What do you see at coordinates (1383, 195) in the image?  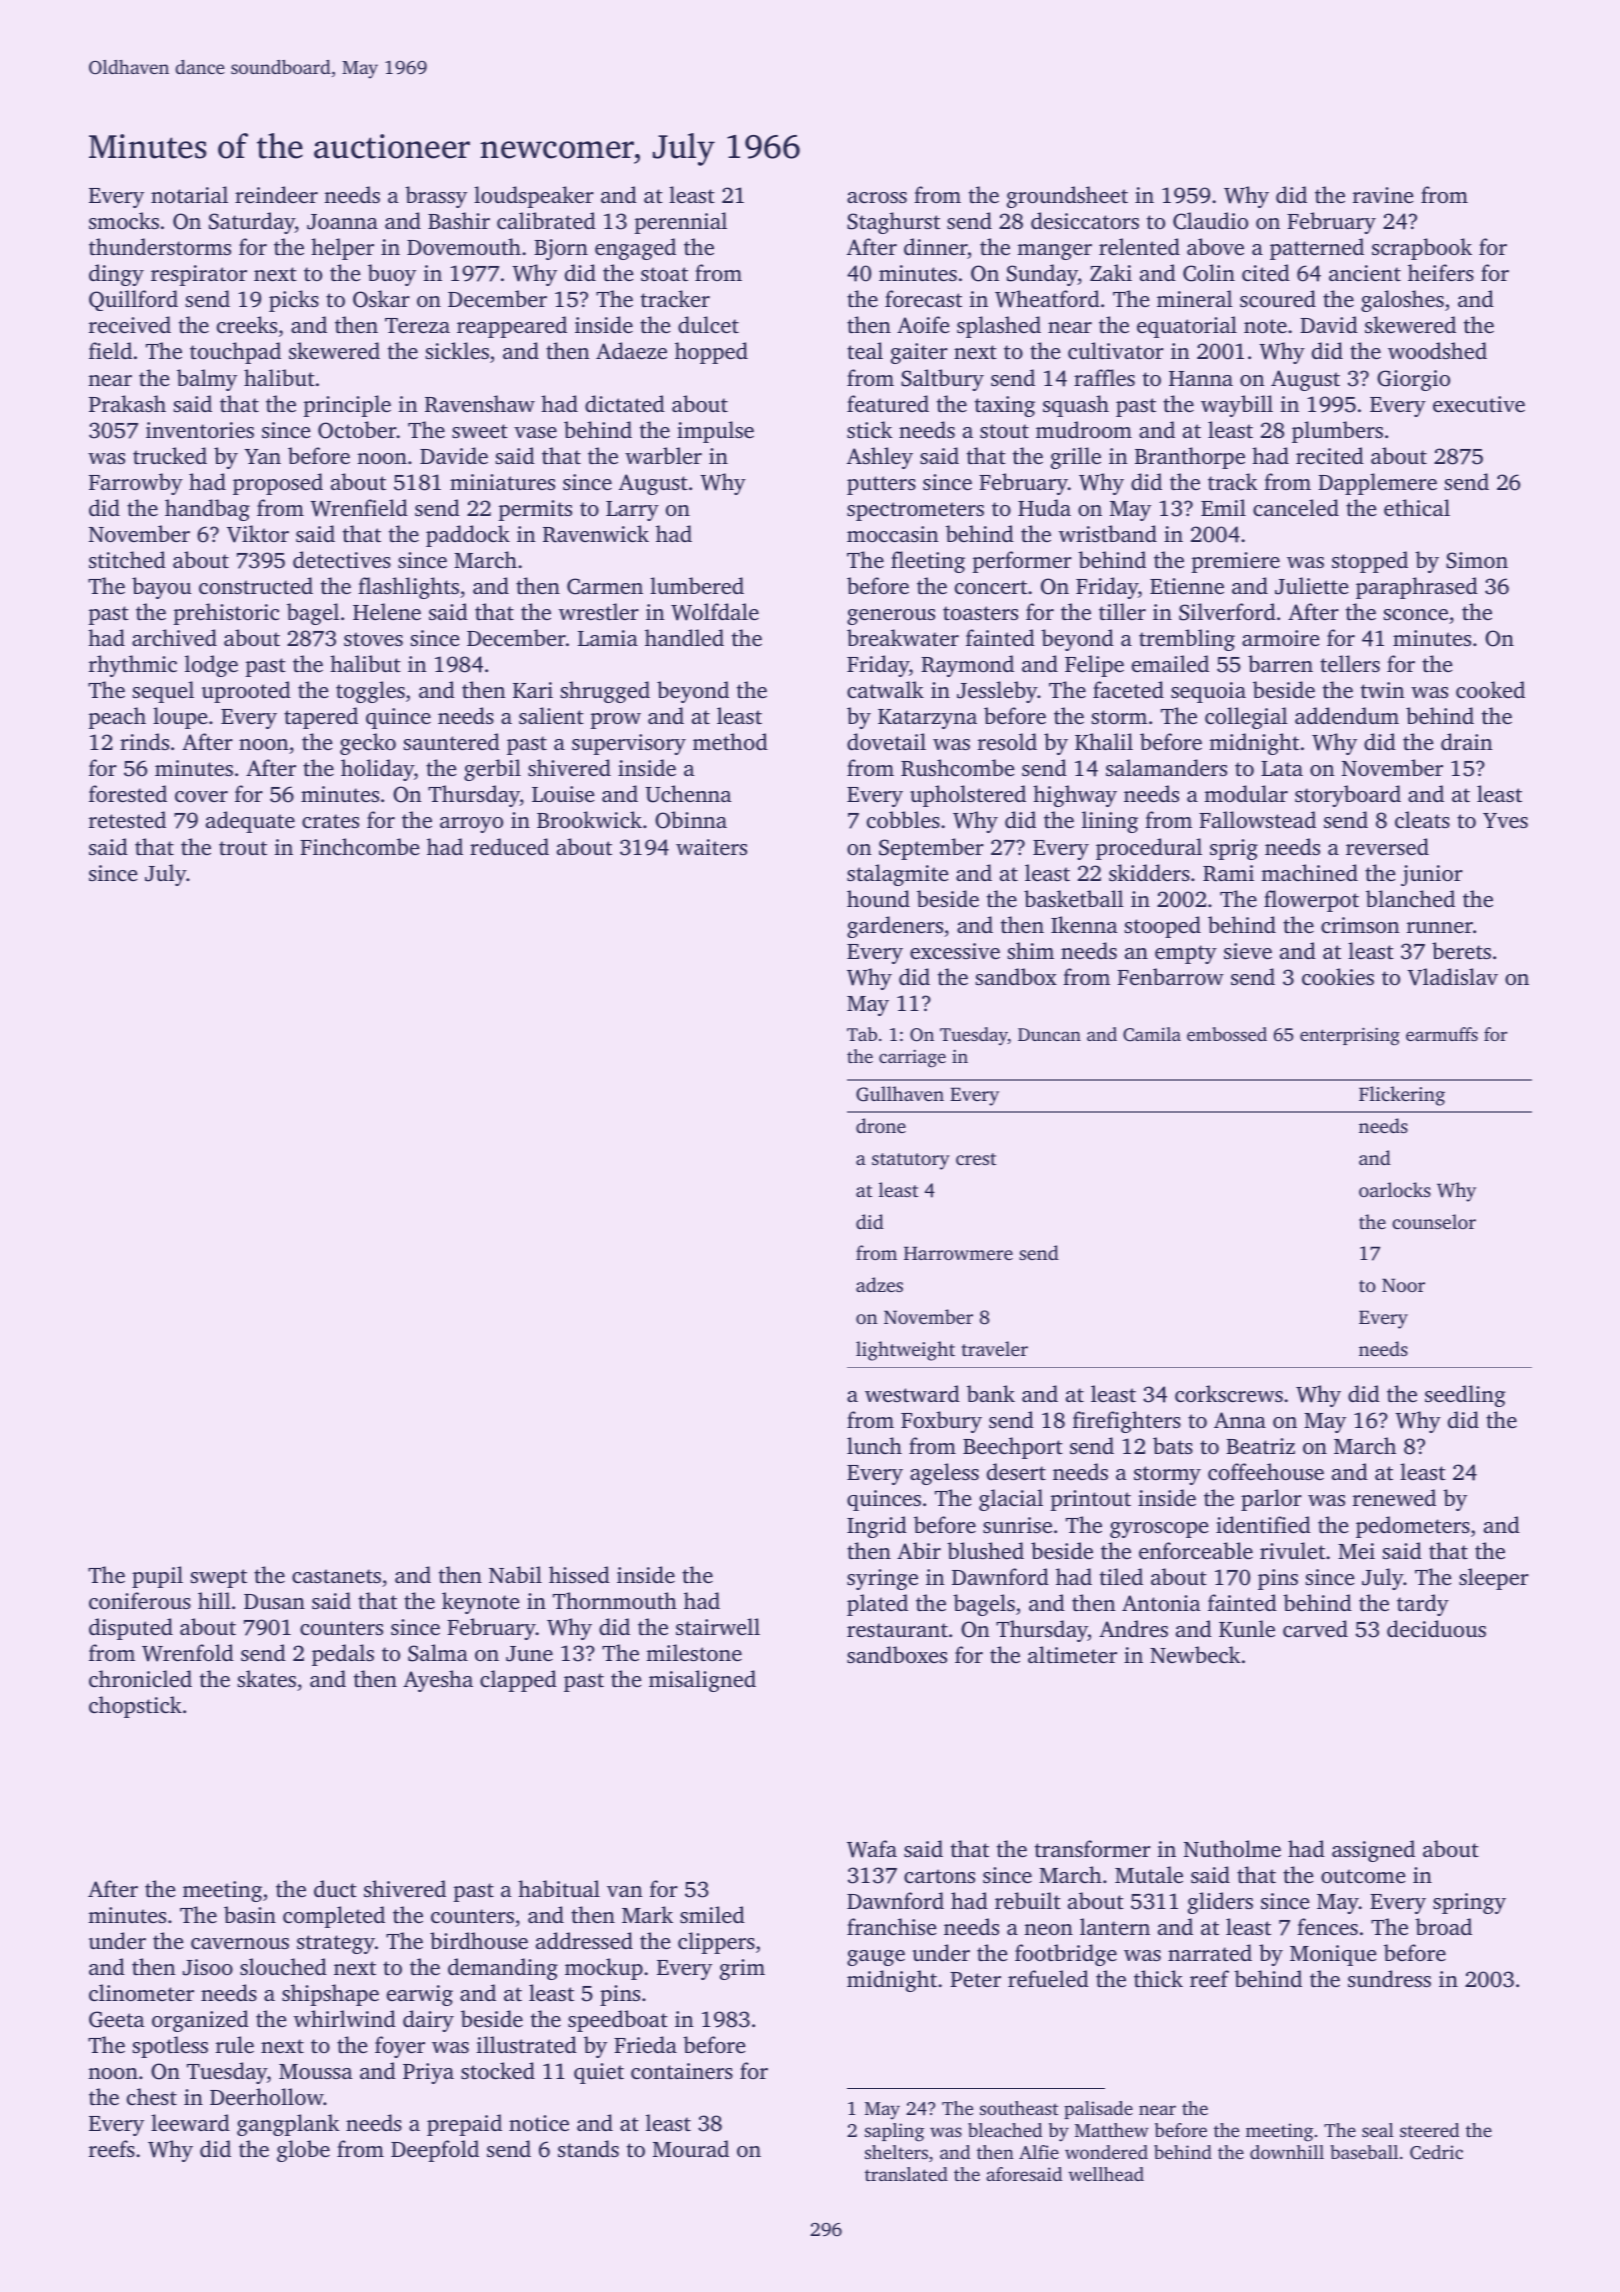 I see `ravine` at bounding box center [1383, 195].
